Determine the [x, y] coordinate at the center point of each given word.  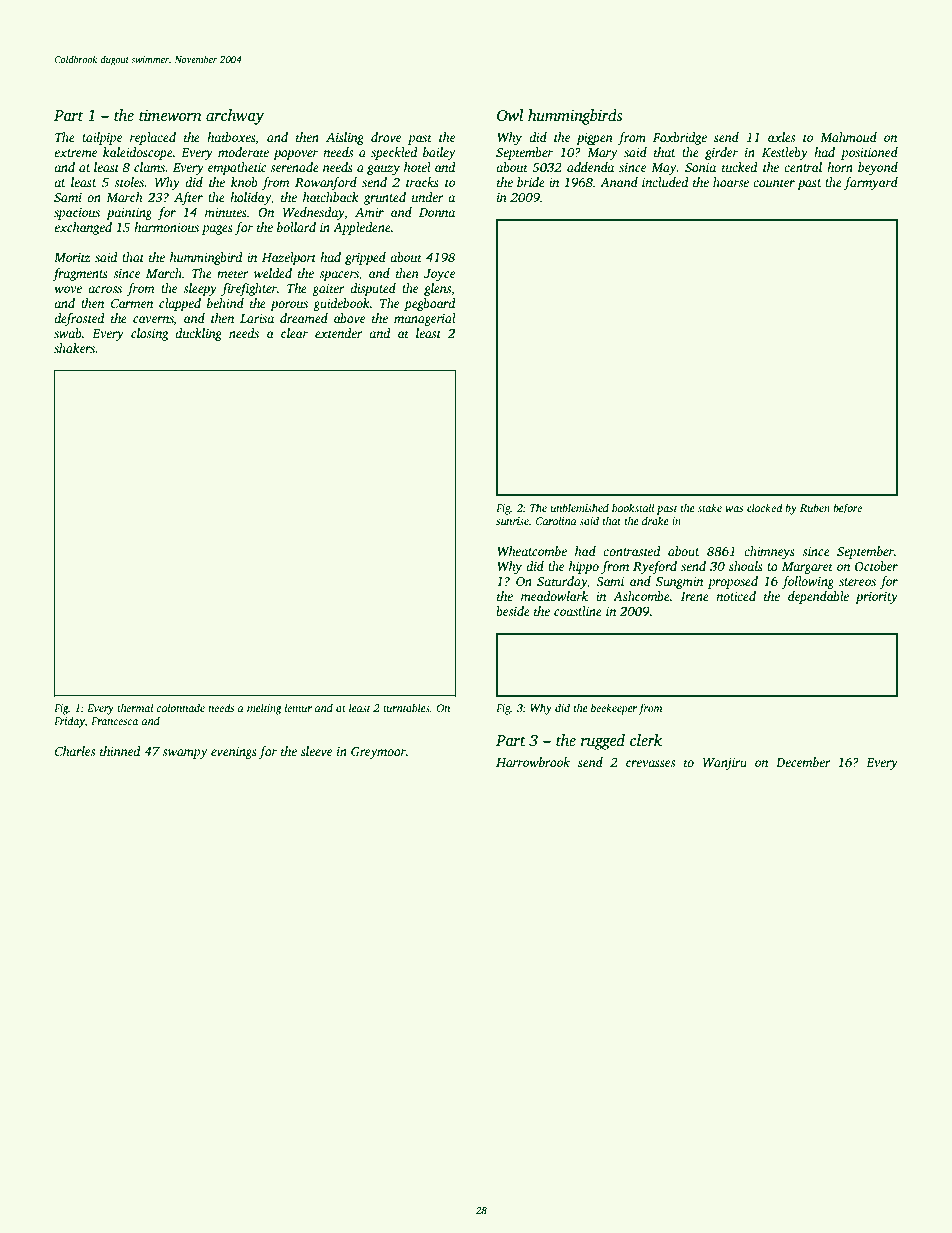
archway [235, 117]
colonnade [181, 707]
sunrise [512, 521]
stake [710, 507]
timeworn [170, 115]
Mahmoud [848, 137]
